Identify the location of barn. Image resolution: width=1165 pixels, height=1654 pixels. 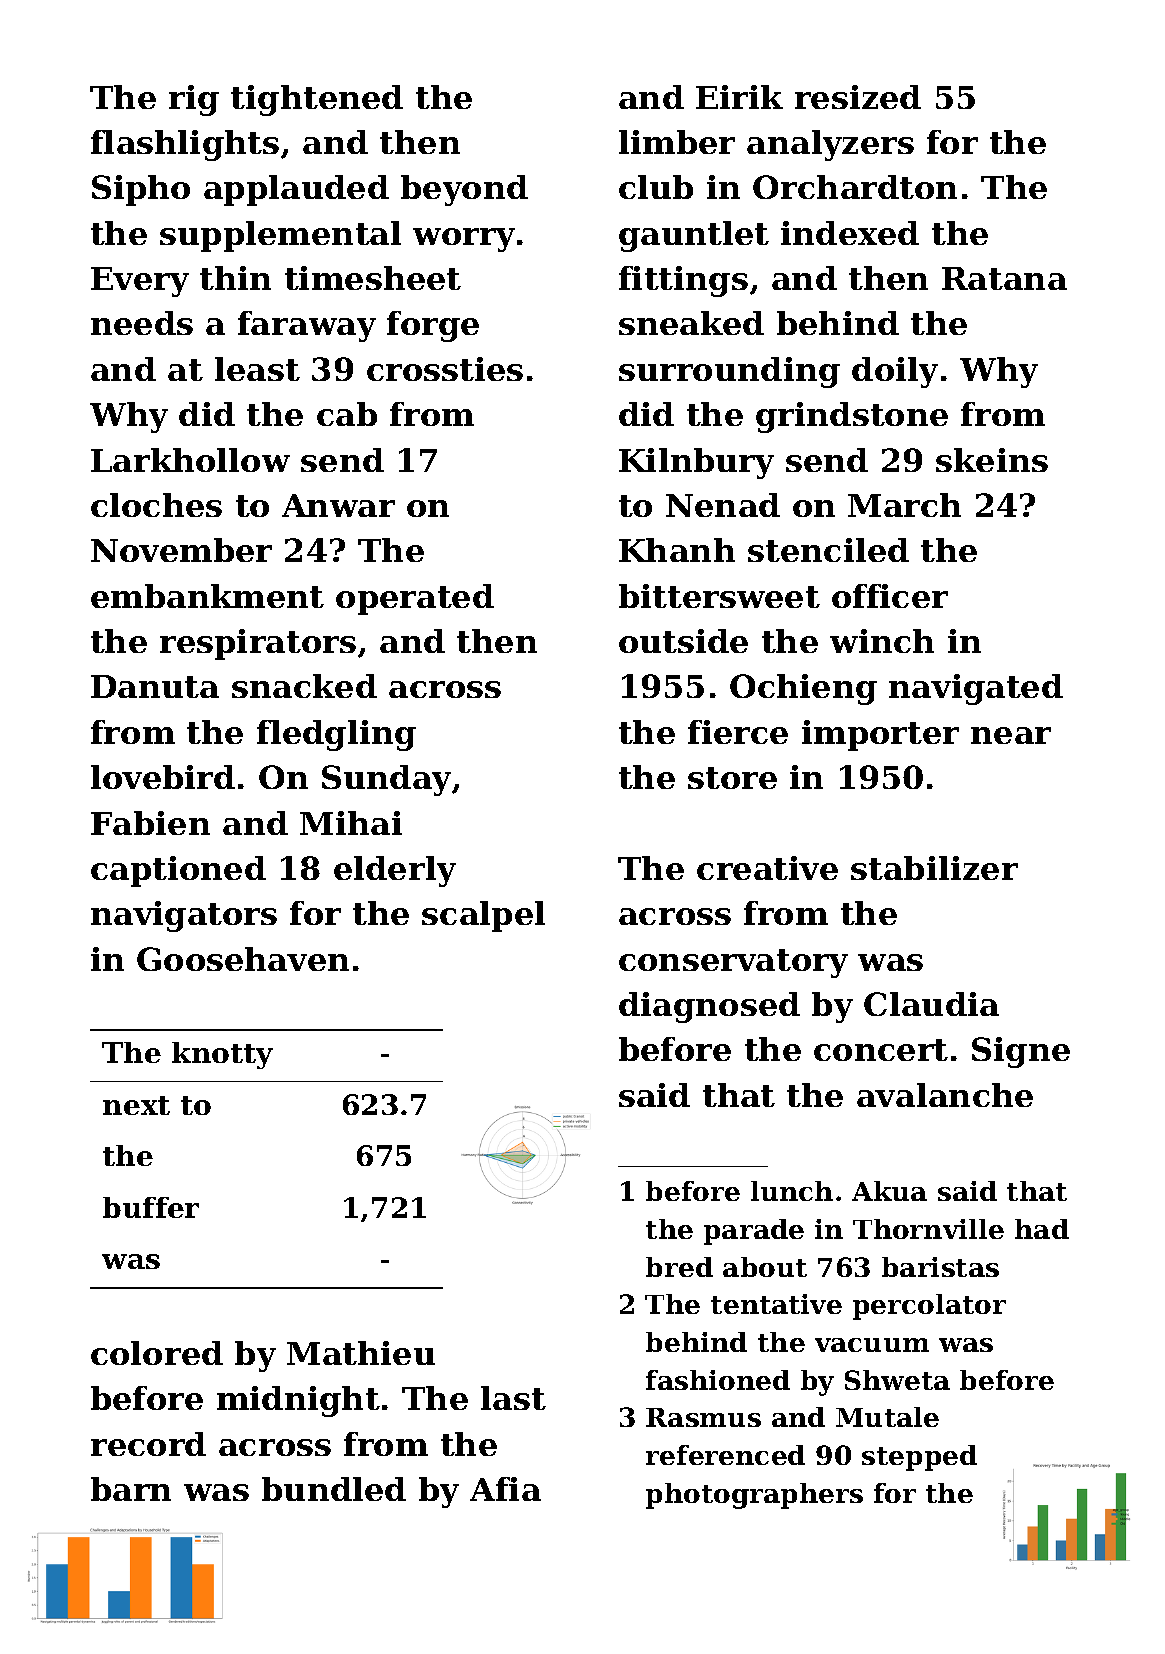
(131, 1489).
